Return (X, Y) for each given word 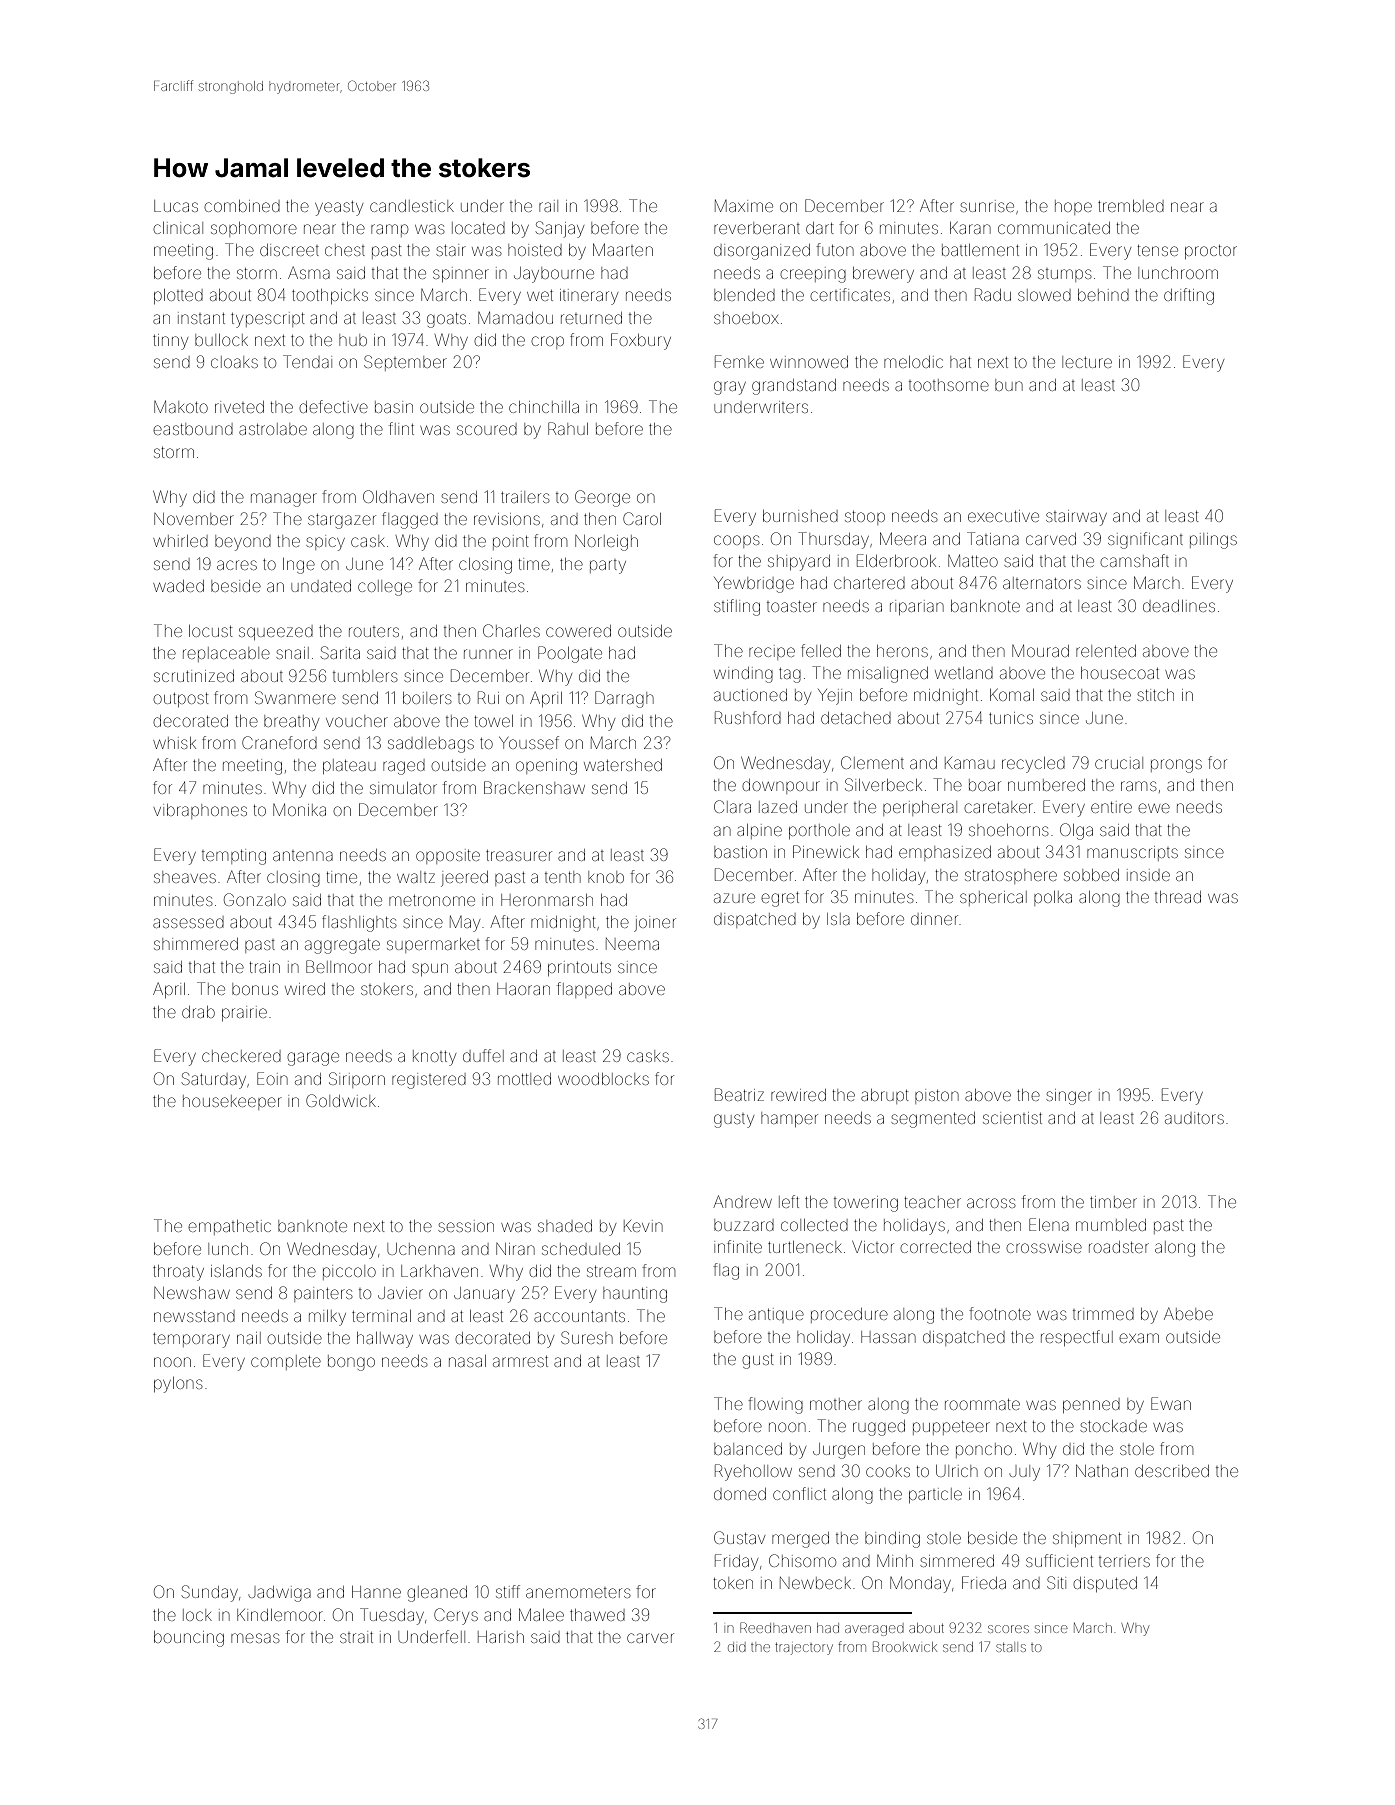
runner (488, 654)
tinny (170, 342)
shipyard (799, 563)
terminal (381, 1316)
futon (835, 249)
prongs (1176, 766)
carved (1051, 539)
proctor (1211, 252)
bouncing (189, 1639)
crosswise (1044, 1247)
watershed (623, 765)
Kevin (643, 1226)
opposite (448, 856)
